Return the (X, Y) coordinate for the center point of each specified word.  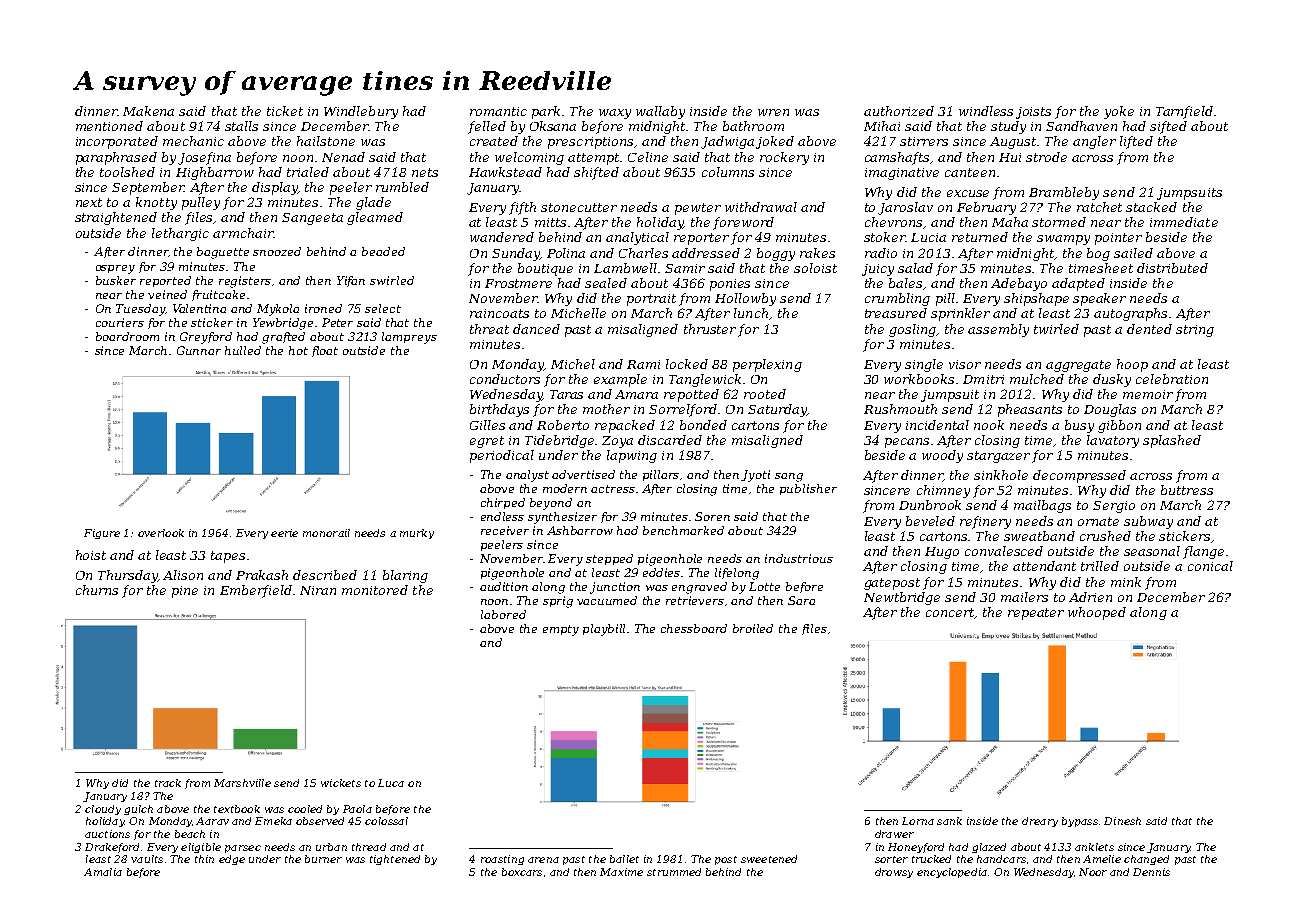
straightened (116, 218)
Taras (566, 394)
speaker (1099, 299)
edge (232, 860)
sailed (1133, 253)
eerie (284, 533)
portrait (651, 300)
